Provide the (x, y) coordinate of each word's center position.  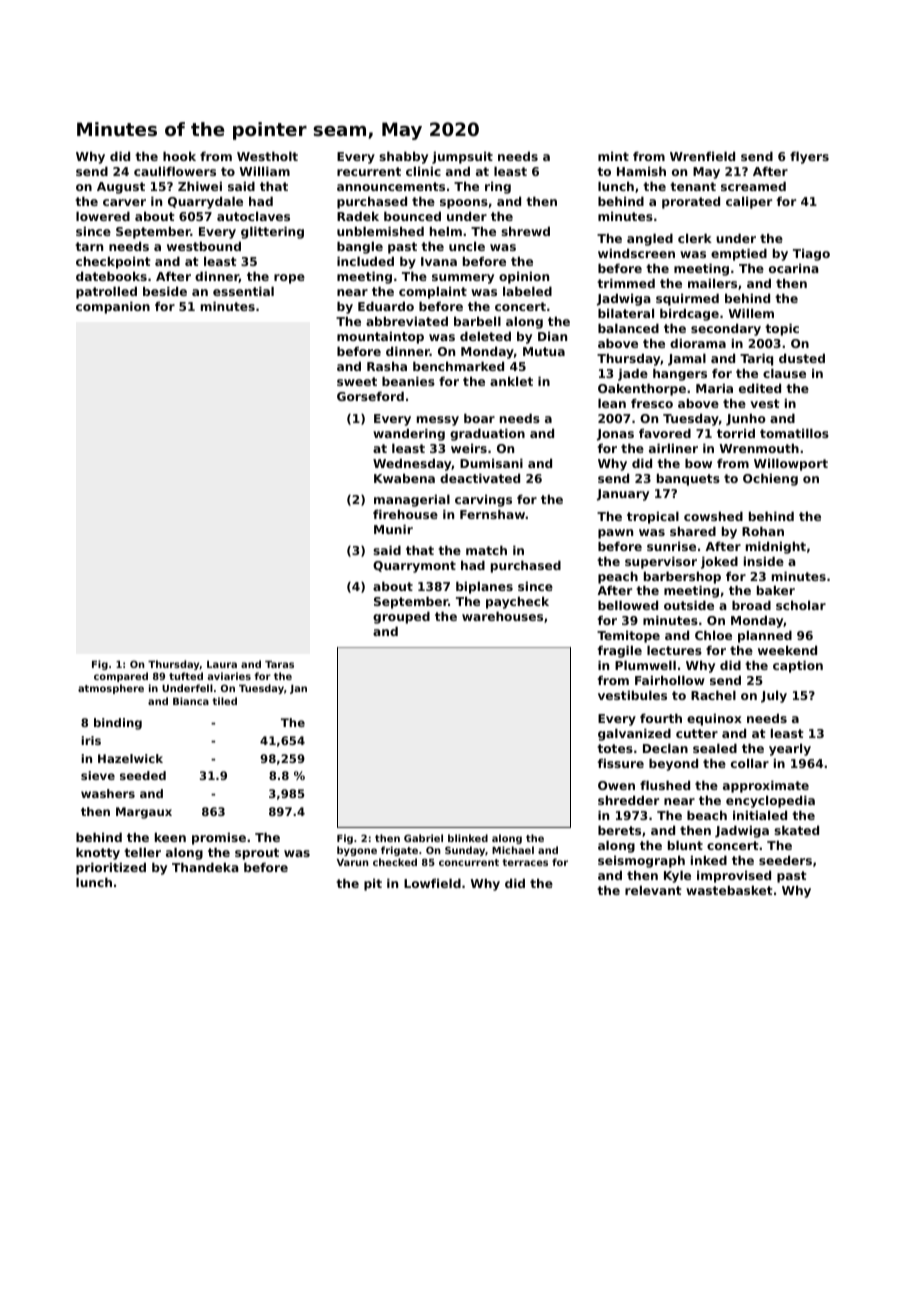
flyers (809, 157)
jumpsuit (462, 157)
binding (118, 724)
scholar (801, 605)
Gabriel (423, 838)
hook (179, 156)
